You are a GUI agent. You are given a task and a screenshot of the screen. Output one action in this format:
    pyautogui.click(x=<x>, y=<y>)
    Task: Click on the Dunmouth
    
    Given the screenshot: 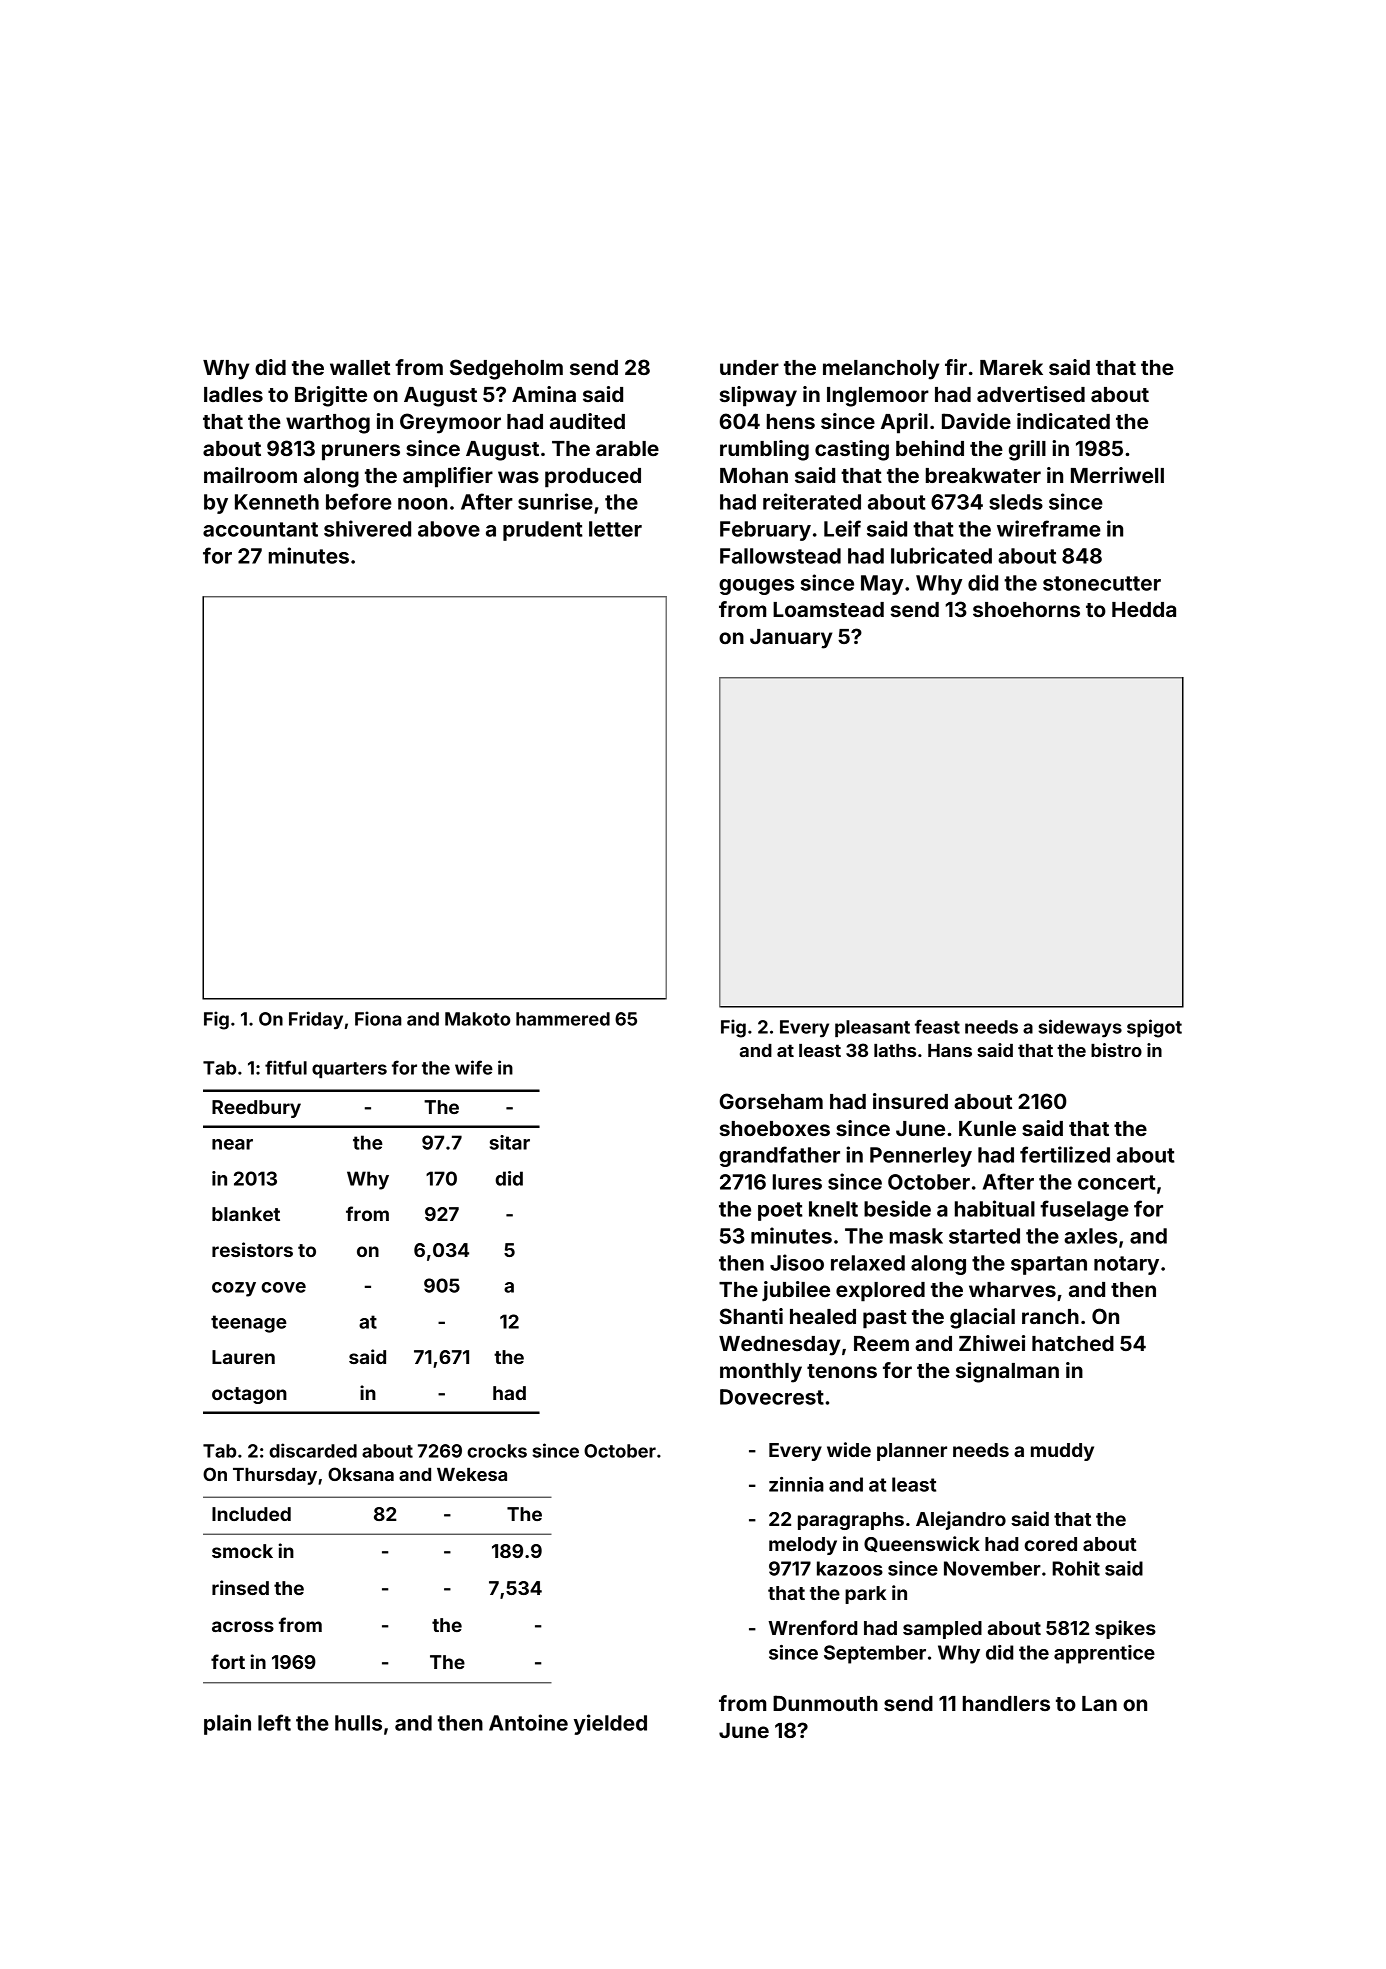 What is the action you would take?
    pyautogui.click(x=825, y=1703)
